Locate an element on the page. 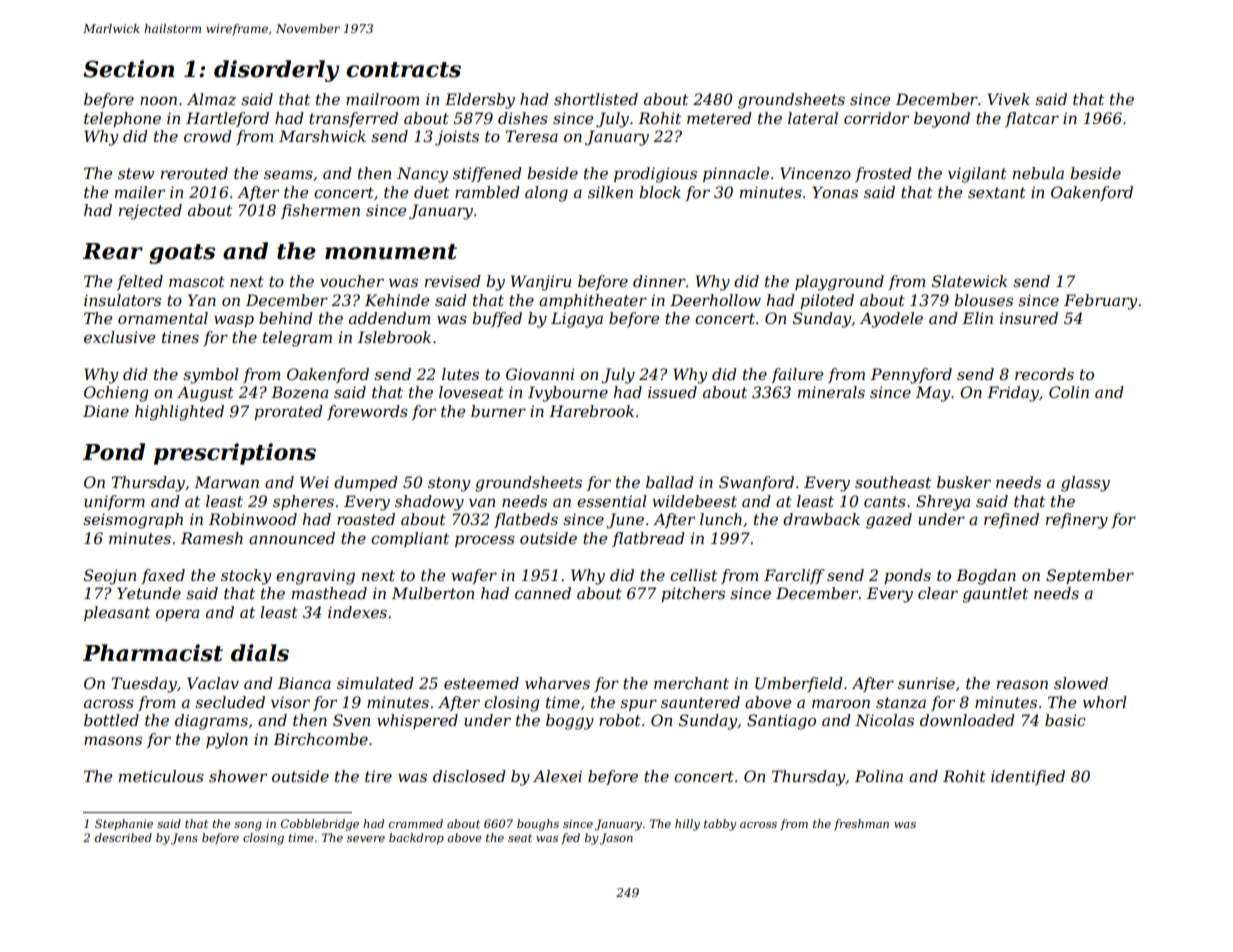  crammed is located at coordinates (416, 823).
